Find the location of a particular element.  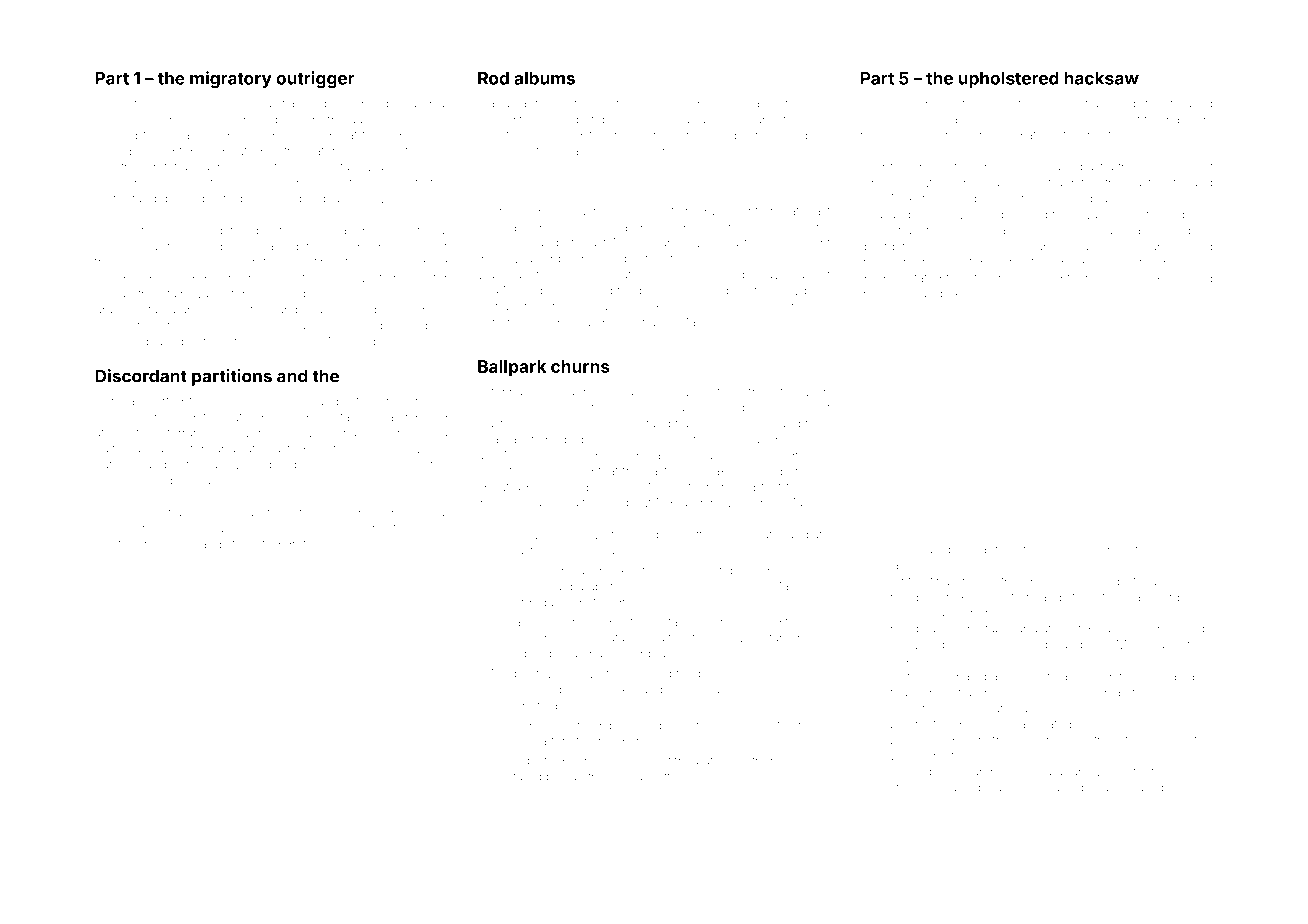

commonplace is located at coordinates (135, 342).
